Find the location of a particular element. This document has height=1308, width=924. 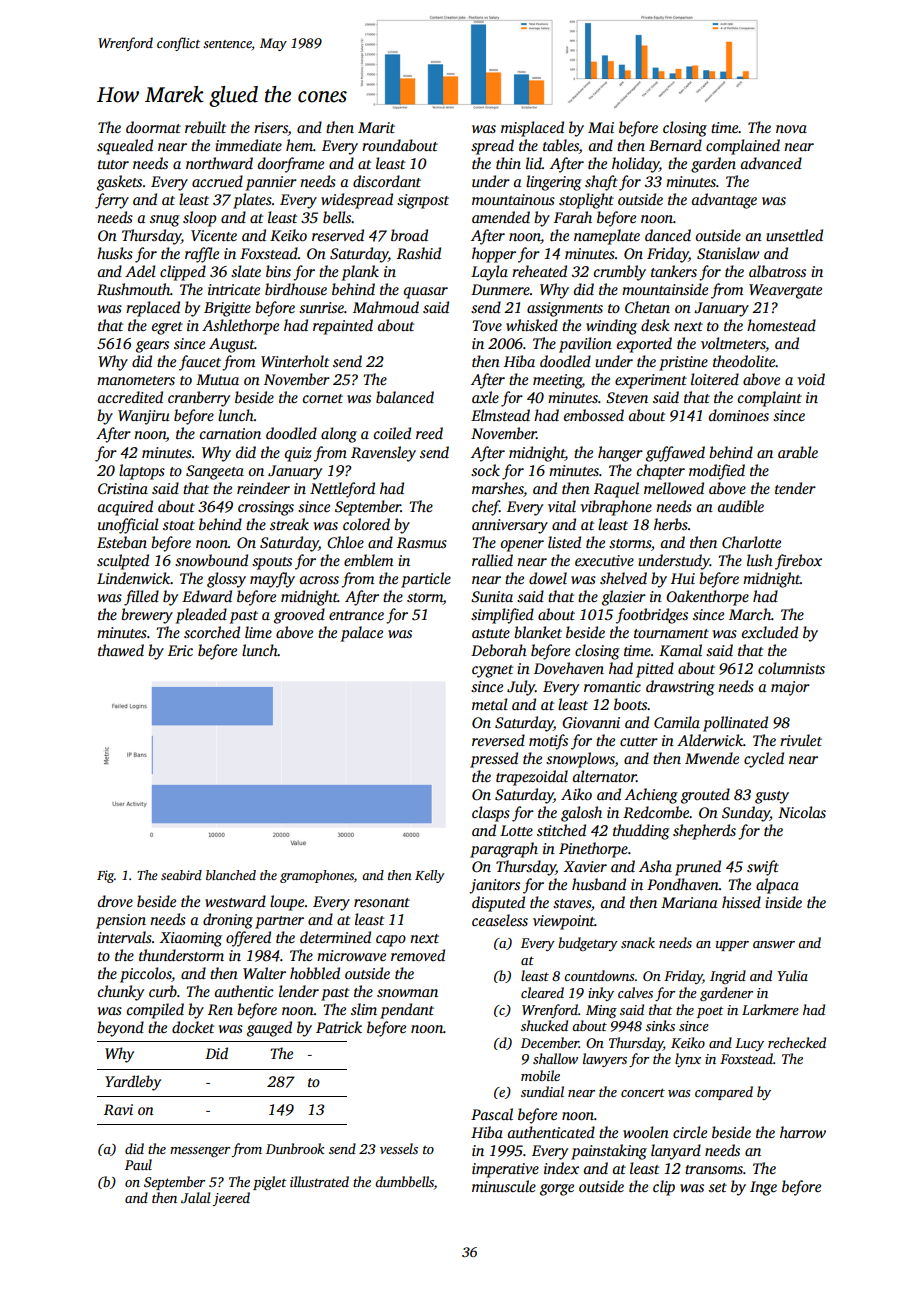

seabird is located at coordinates (181, 875).
